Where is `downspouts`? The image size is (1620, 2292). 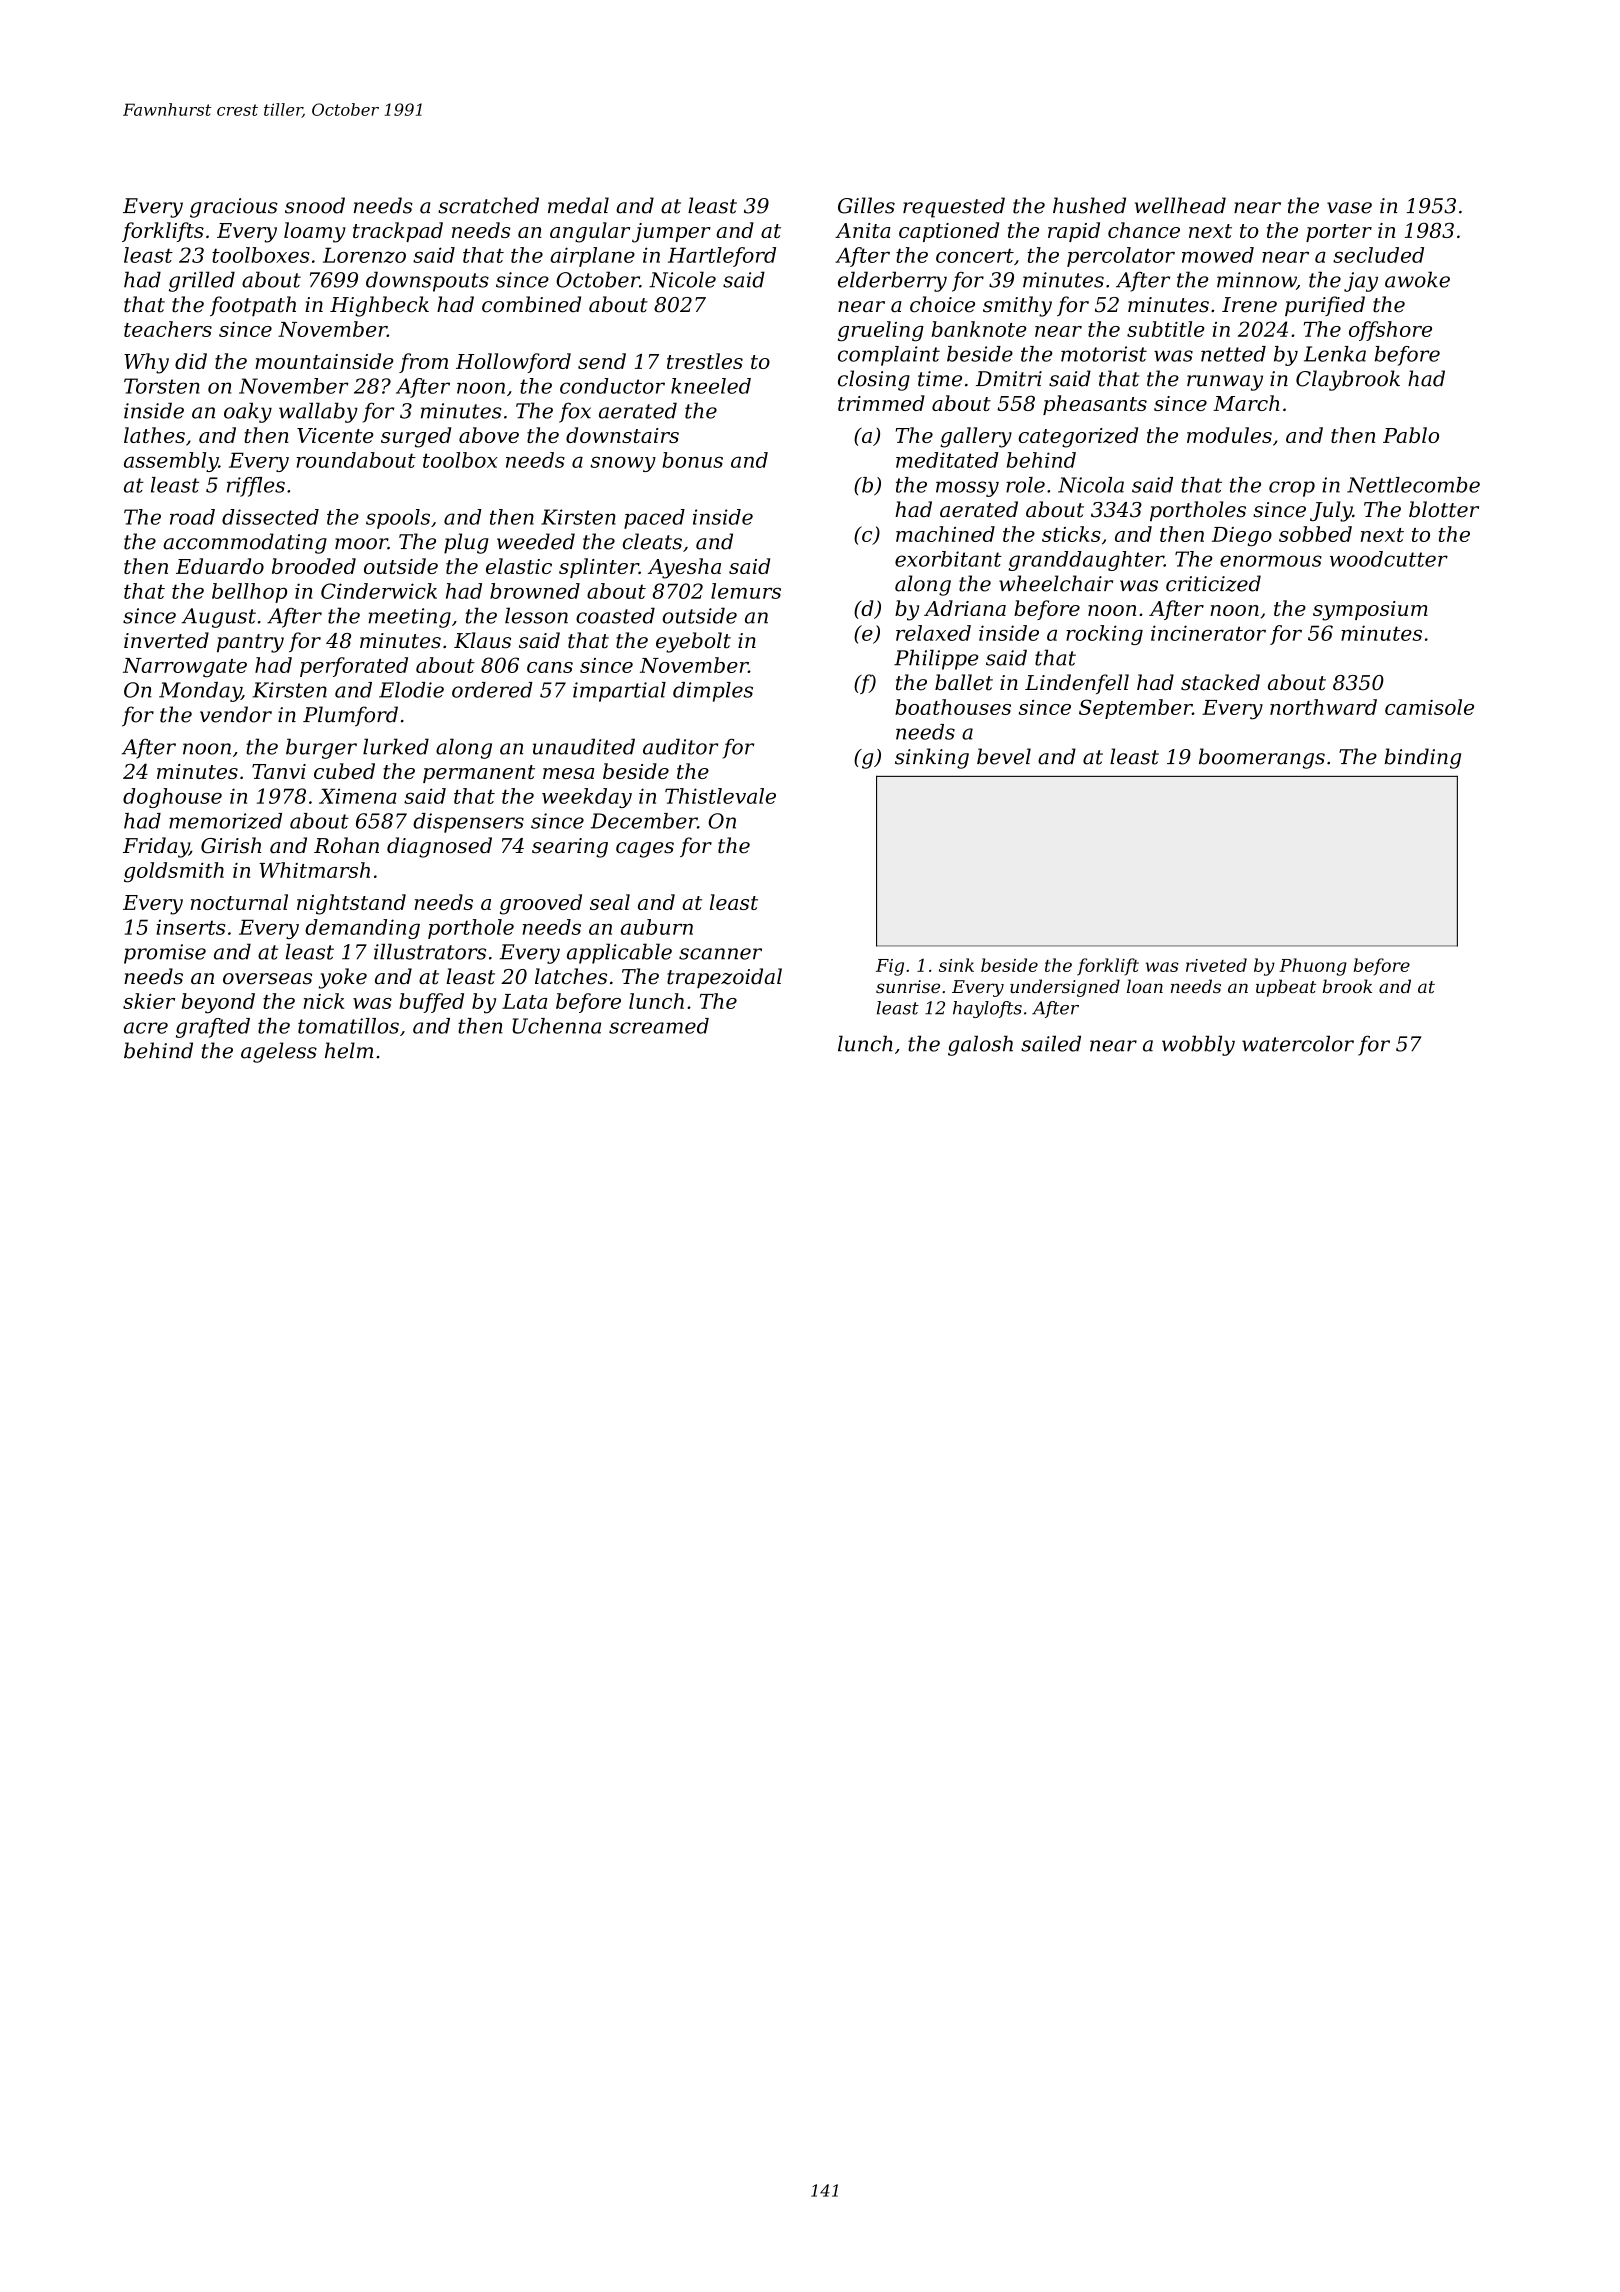
downspouts is located at coordinates (427, 281).
